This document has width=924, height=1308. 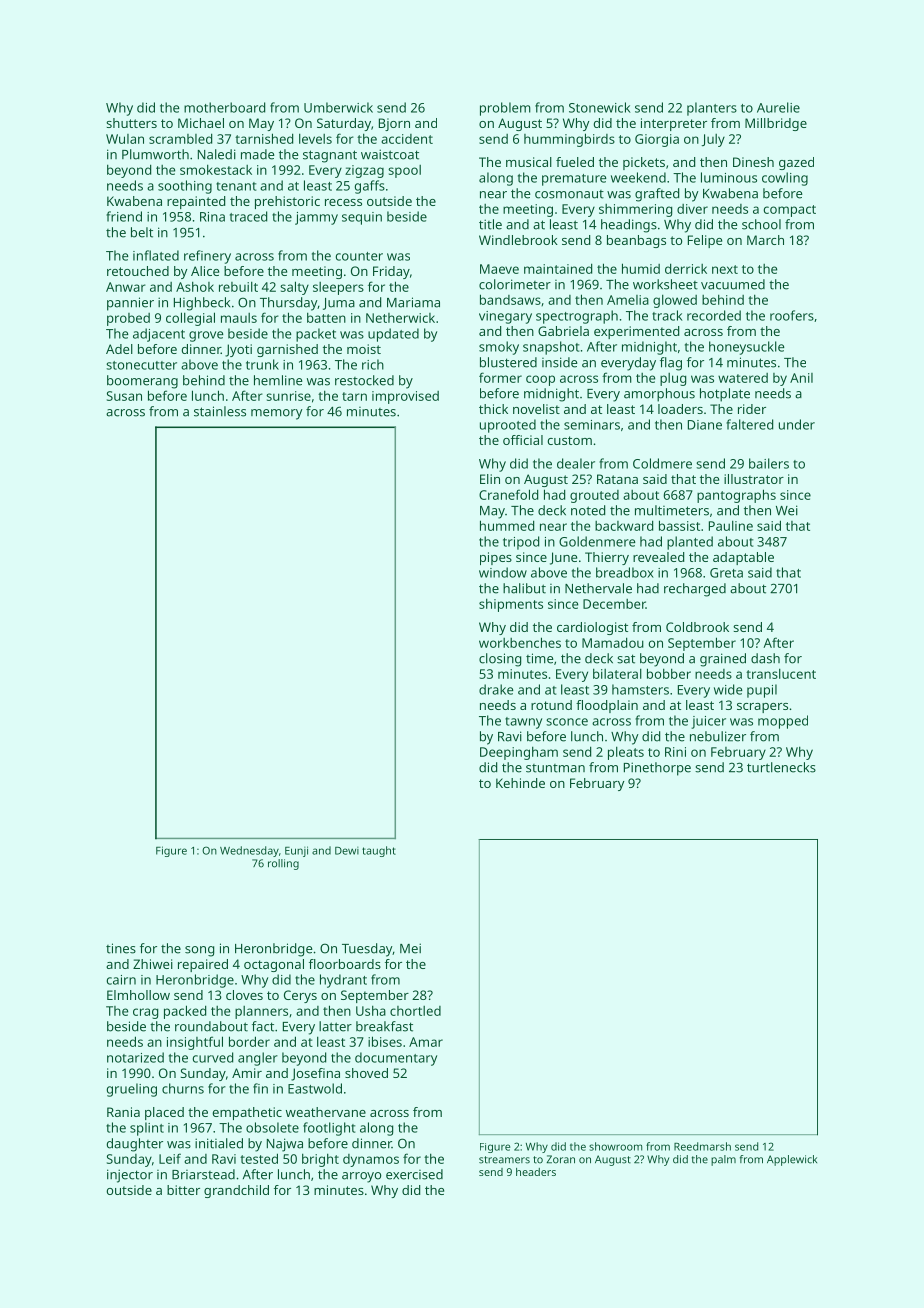 What do you see at coordinates (769, 463) in the document?
I see `bailers` at bounding box center [769, 463].
